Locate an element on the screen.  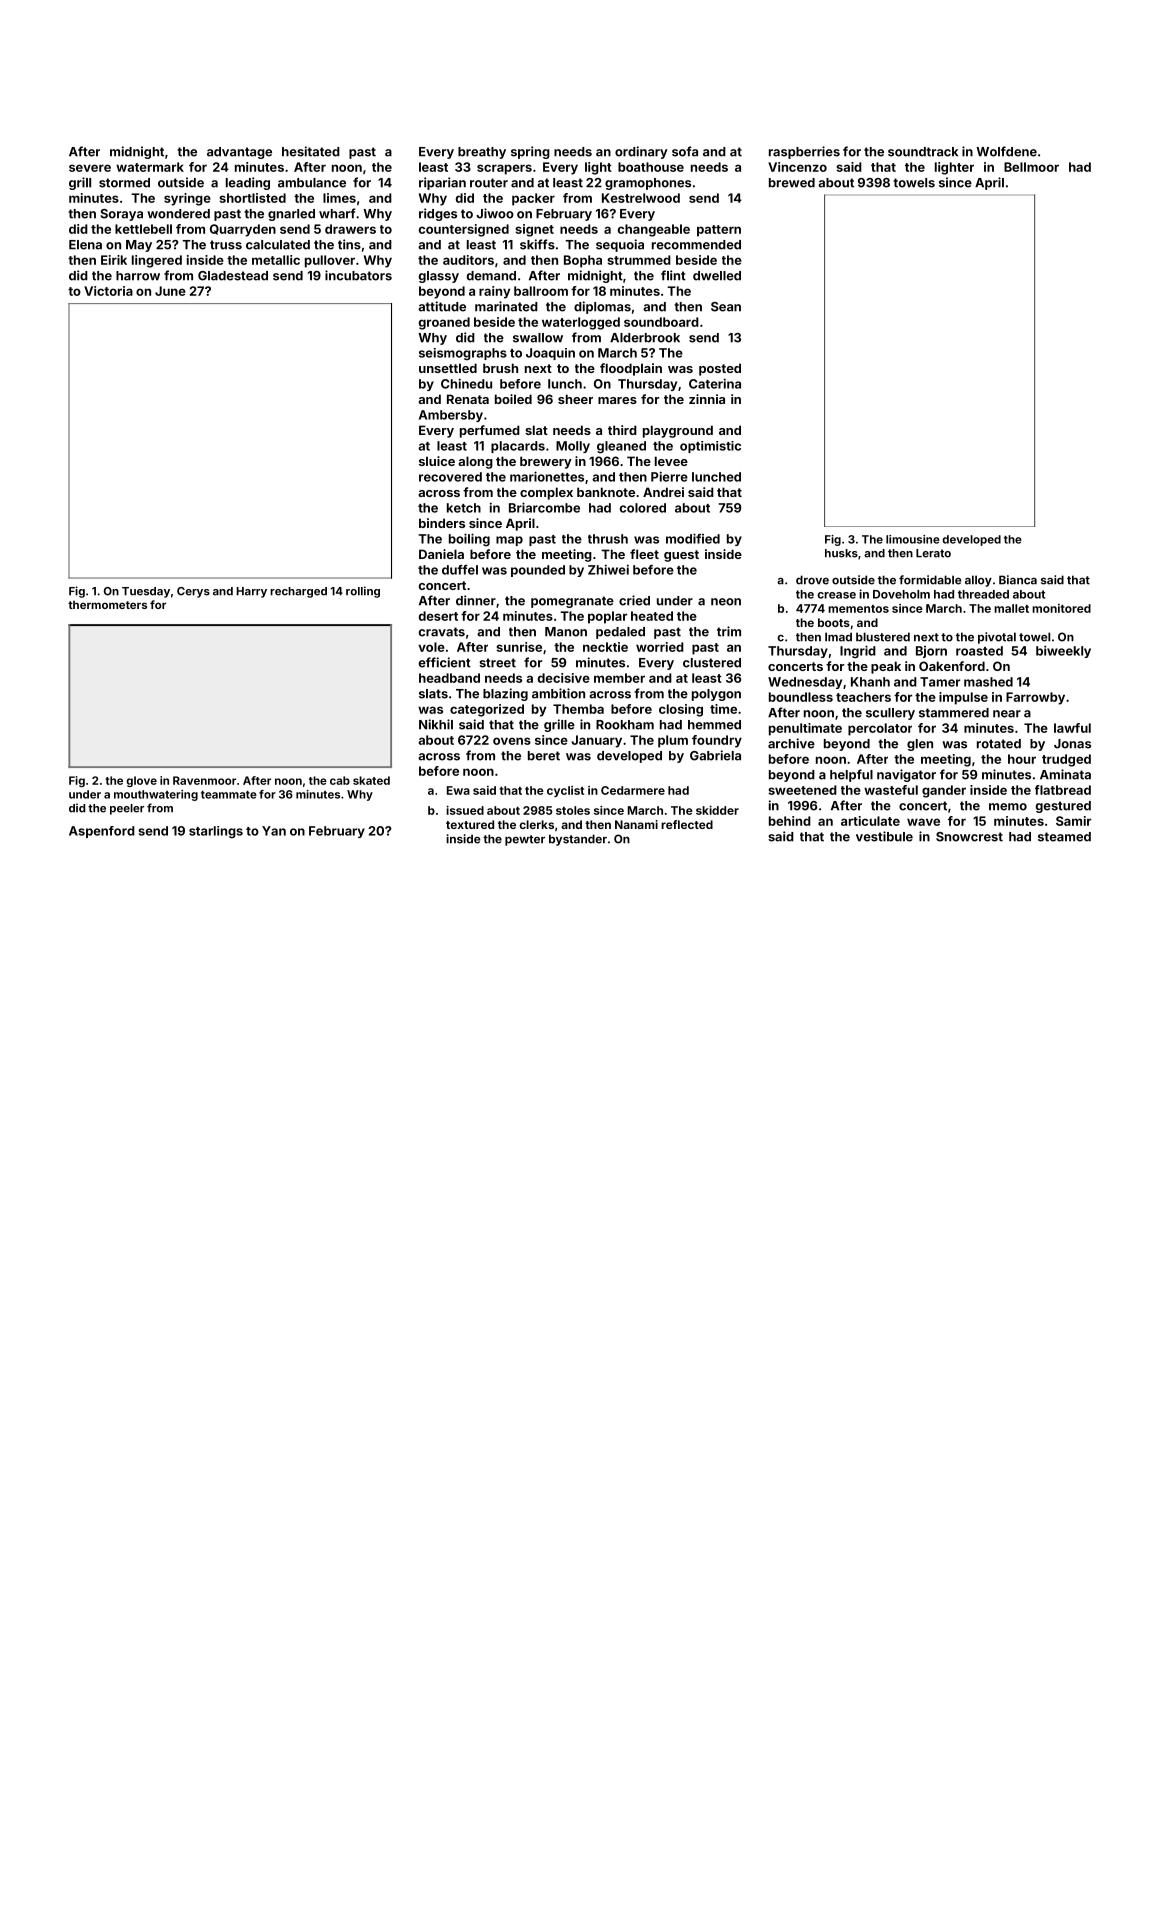
Soraya is located at coordinates (121, 215).
